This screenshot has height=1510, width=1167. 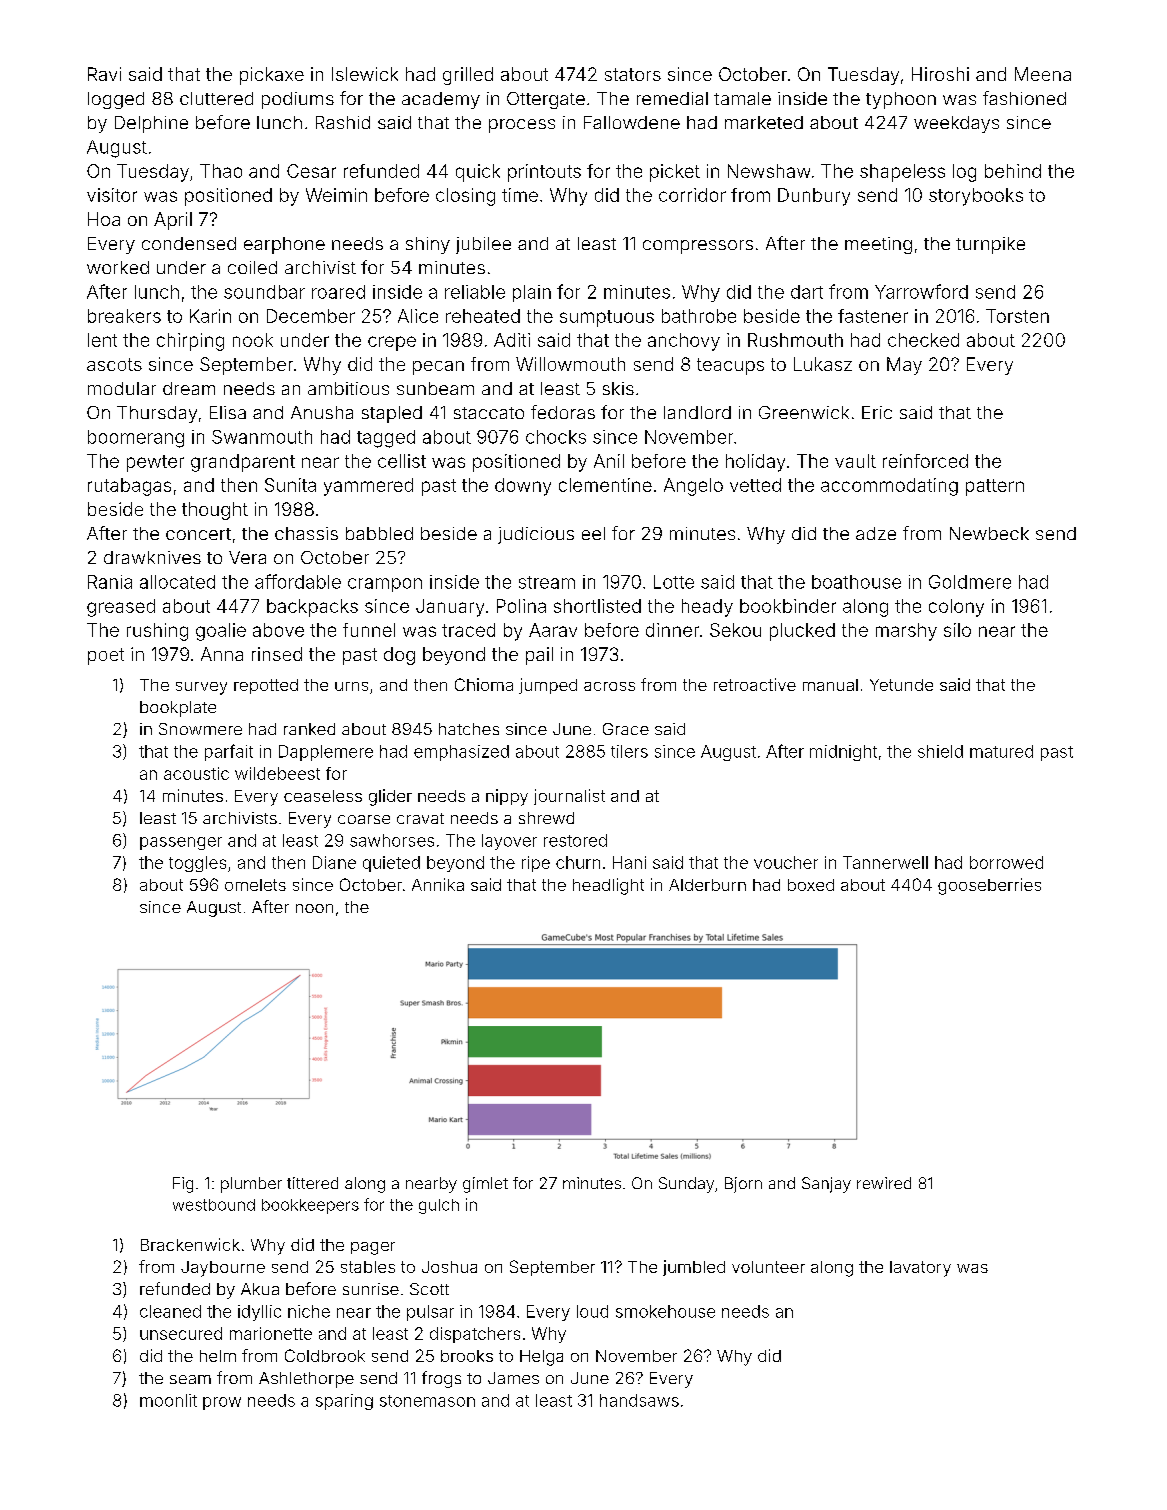 What do you see at coordinates (920, 1269) in the screenshot?
I see `lavatory` at bounding box center [920, 1269].
